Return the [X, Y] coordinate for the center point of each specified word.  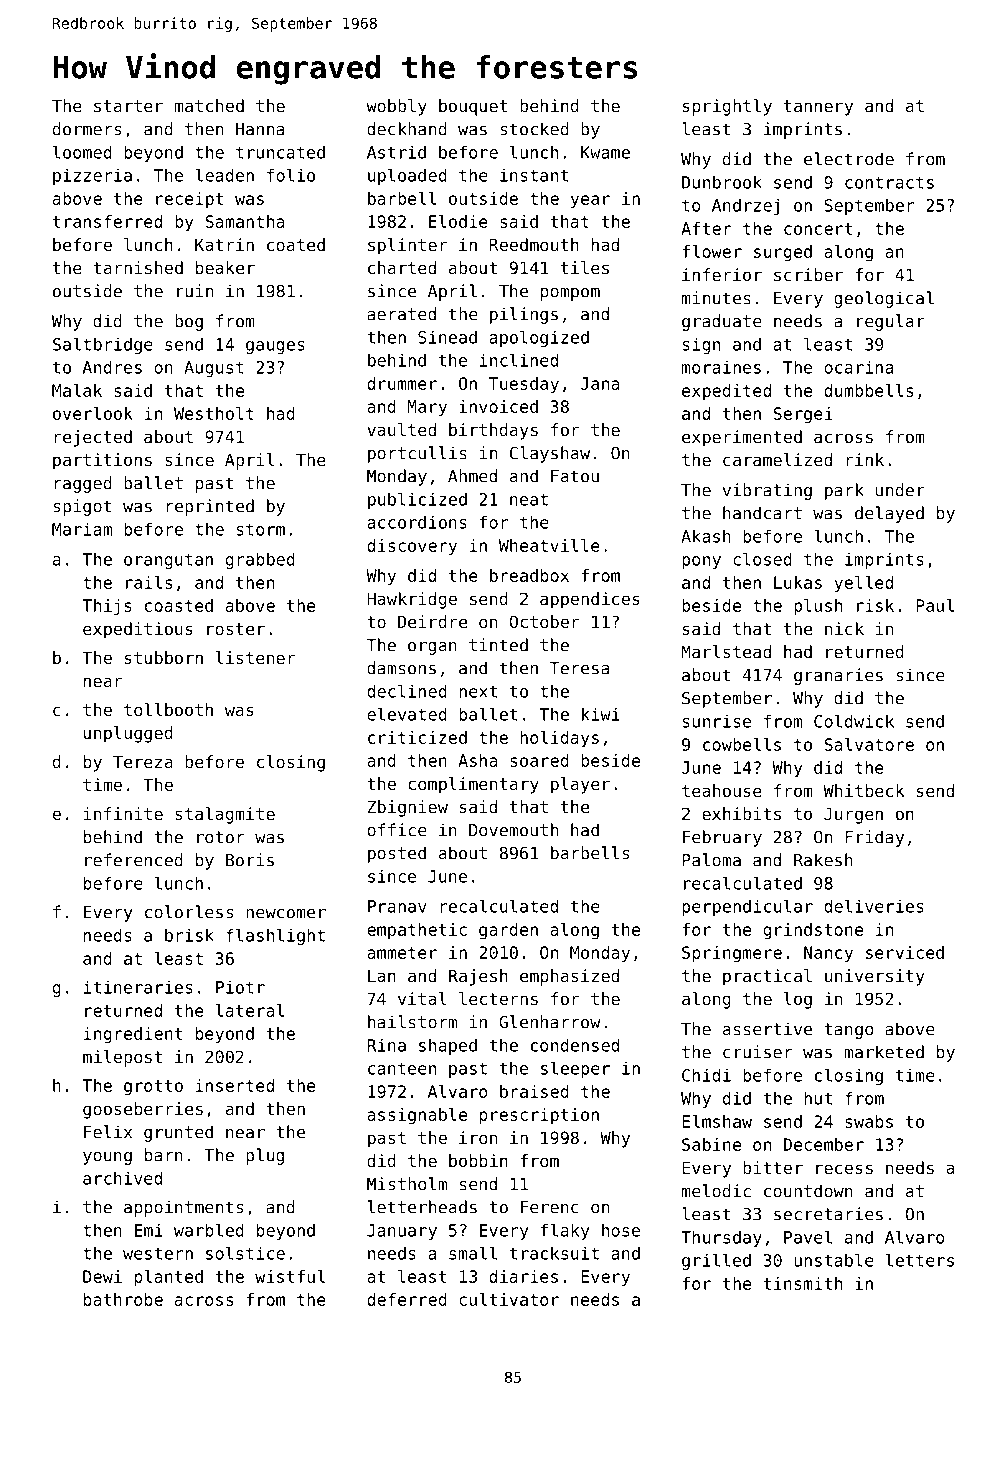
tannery [818, 108]
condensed [575, 1045]
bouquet [473, 107]
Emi [149, 1230]
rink [865, 459]
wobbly [396, 107]
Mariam [82, 529]
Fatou [575, 476]
